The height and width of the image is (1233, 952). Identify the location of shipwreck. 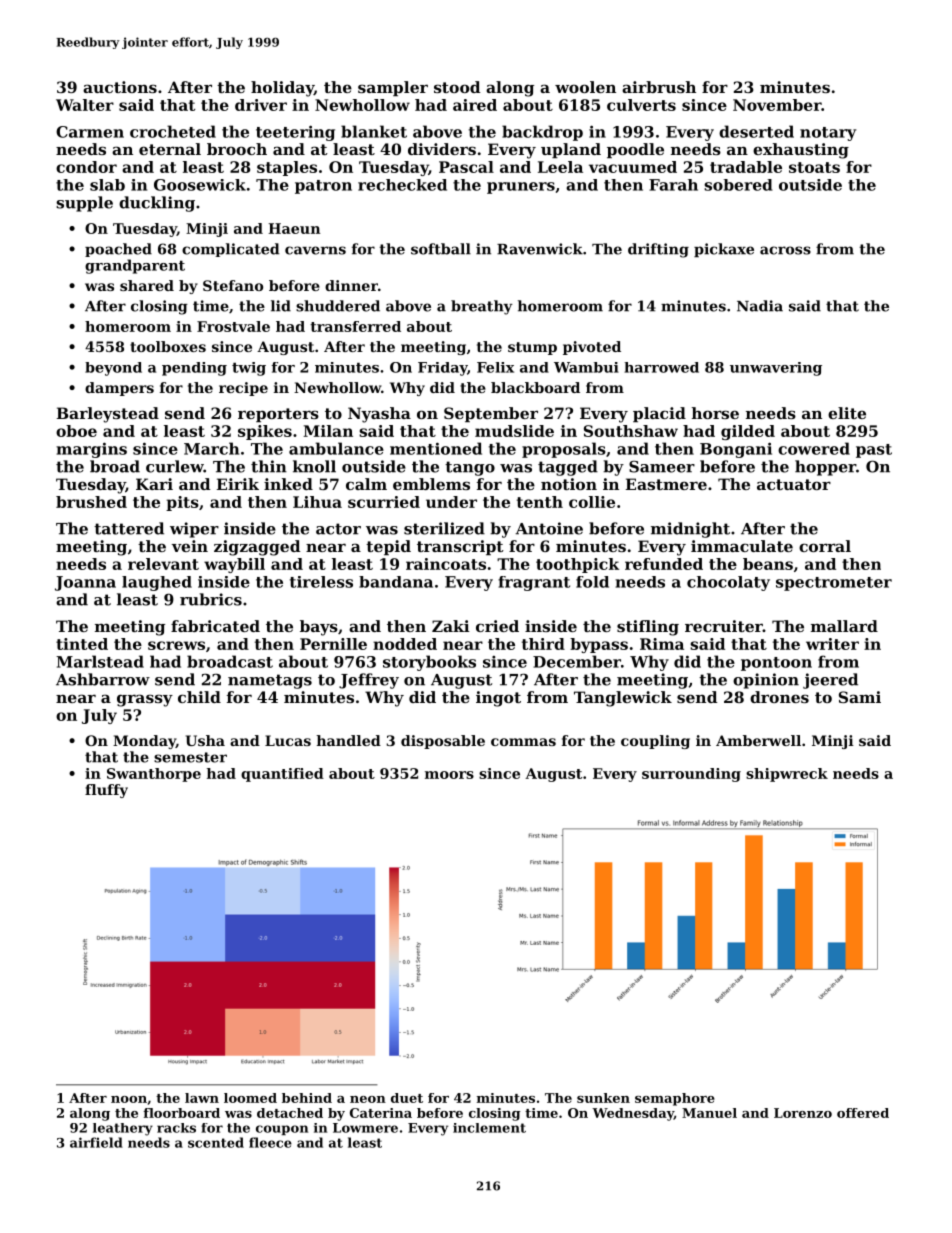
(787, 775).
